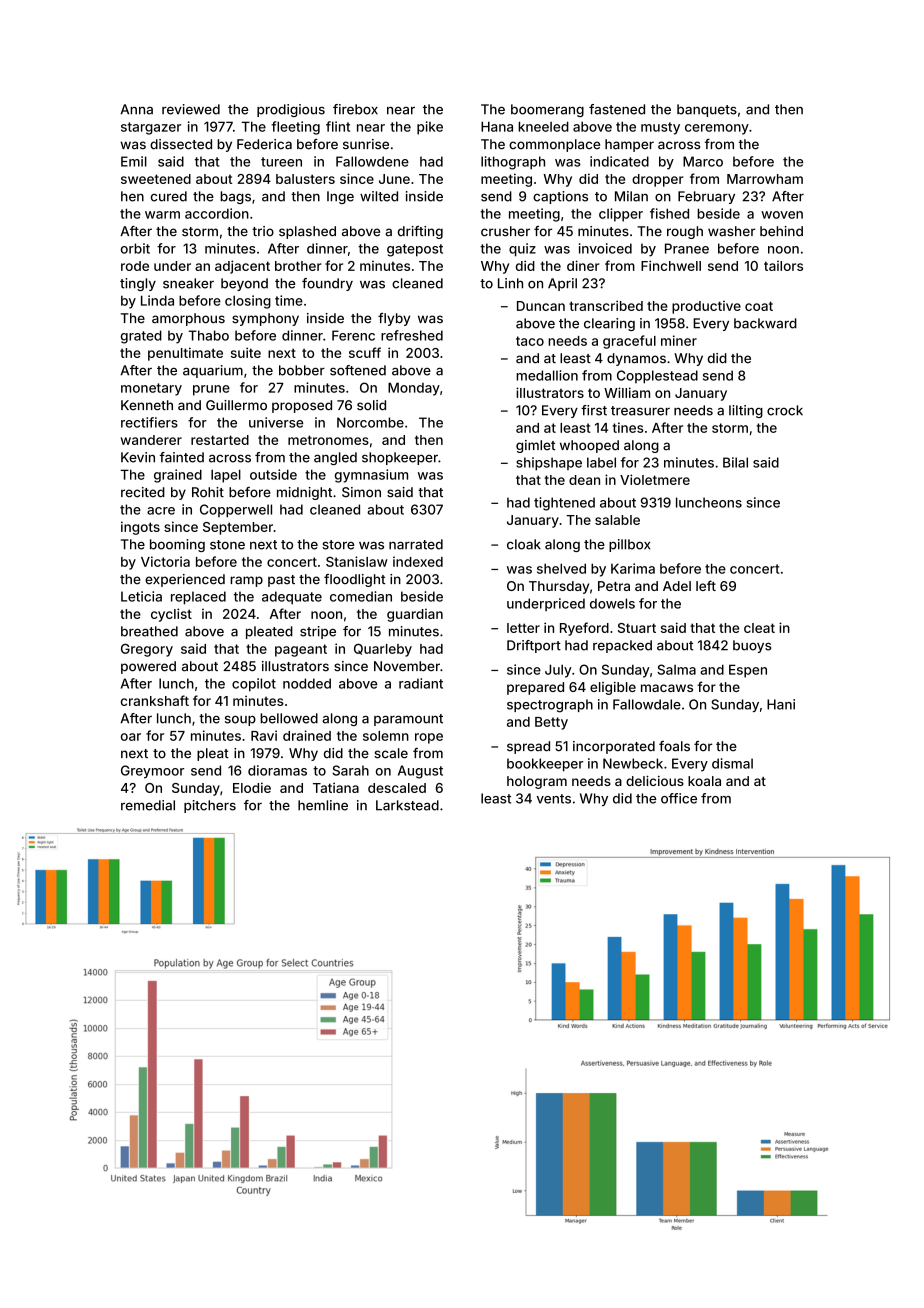 Image resolution: width=924 pixels, height=1308 pixels. I want to click on banquets, so click(707, 110).
